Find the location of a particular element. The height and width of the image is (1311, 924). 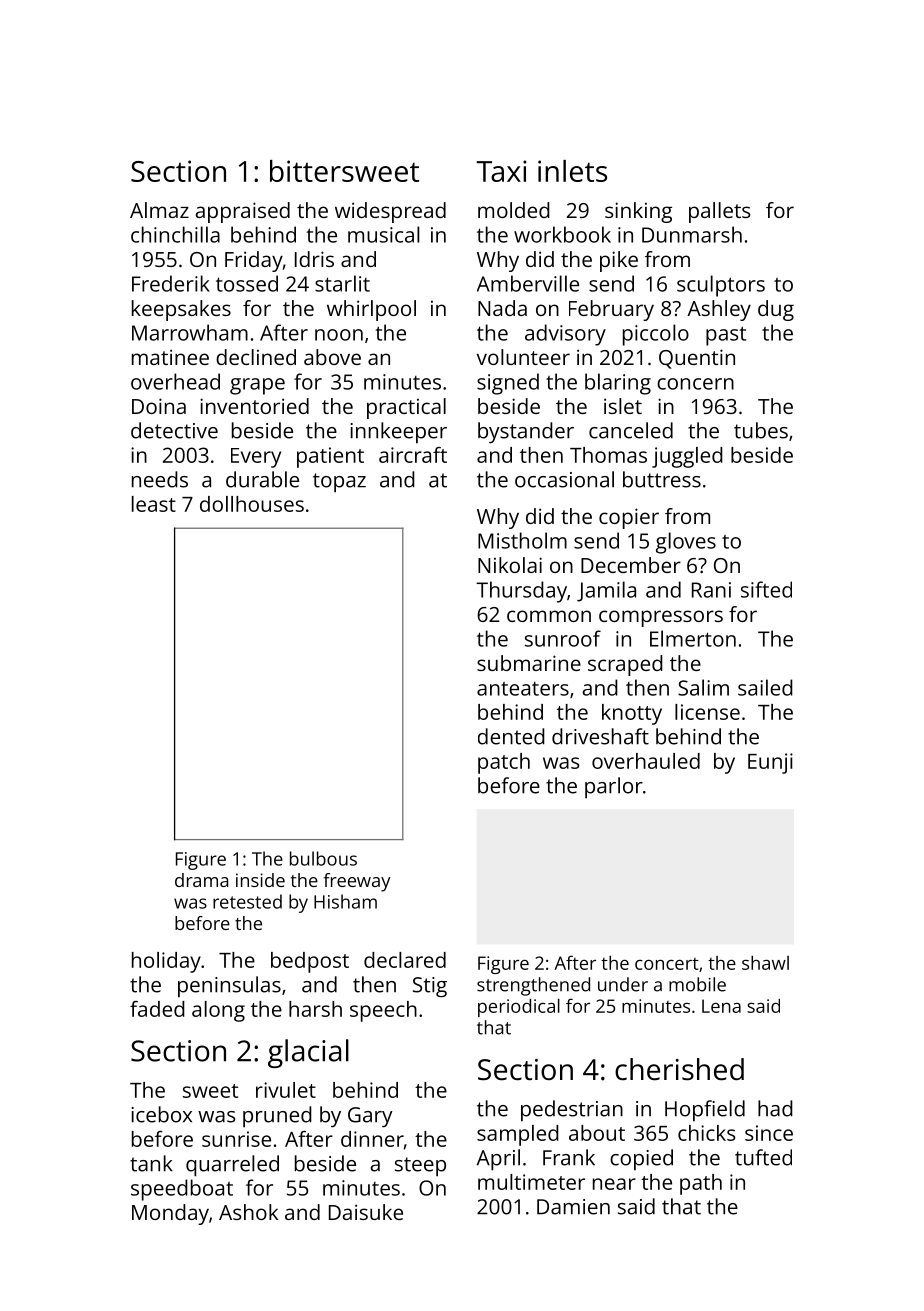

past is located at coordinates (726, 336).
